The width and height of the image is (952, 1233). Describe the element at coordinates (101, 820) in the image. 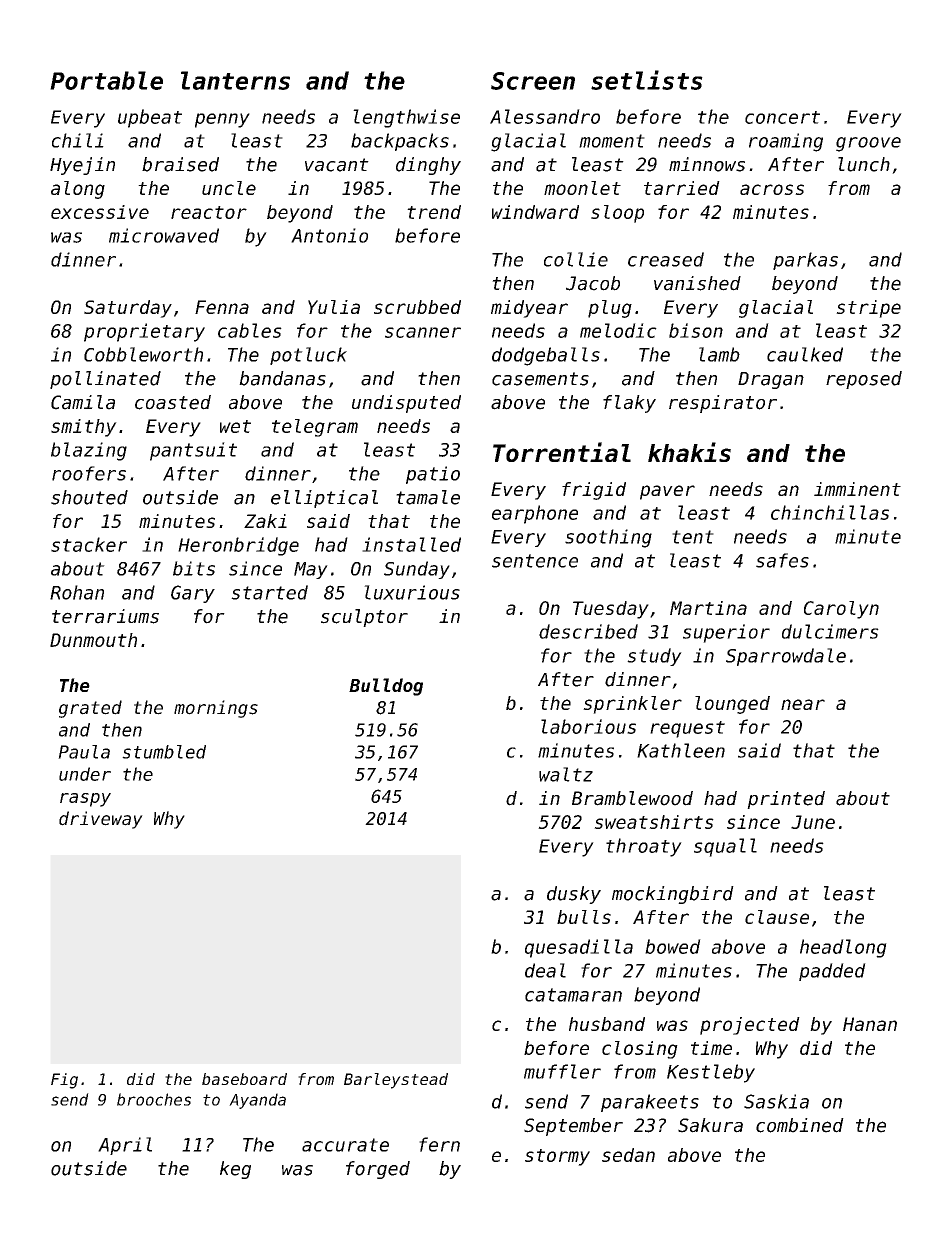

I see `driveway` at that location.
